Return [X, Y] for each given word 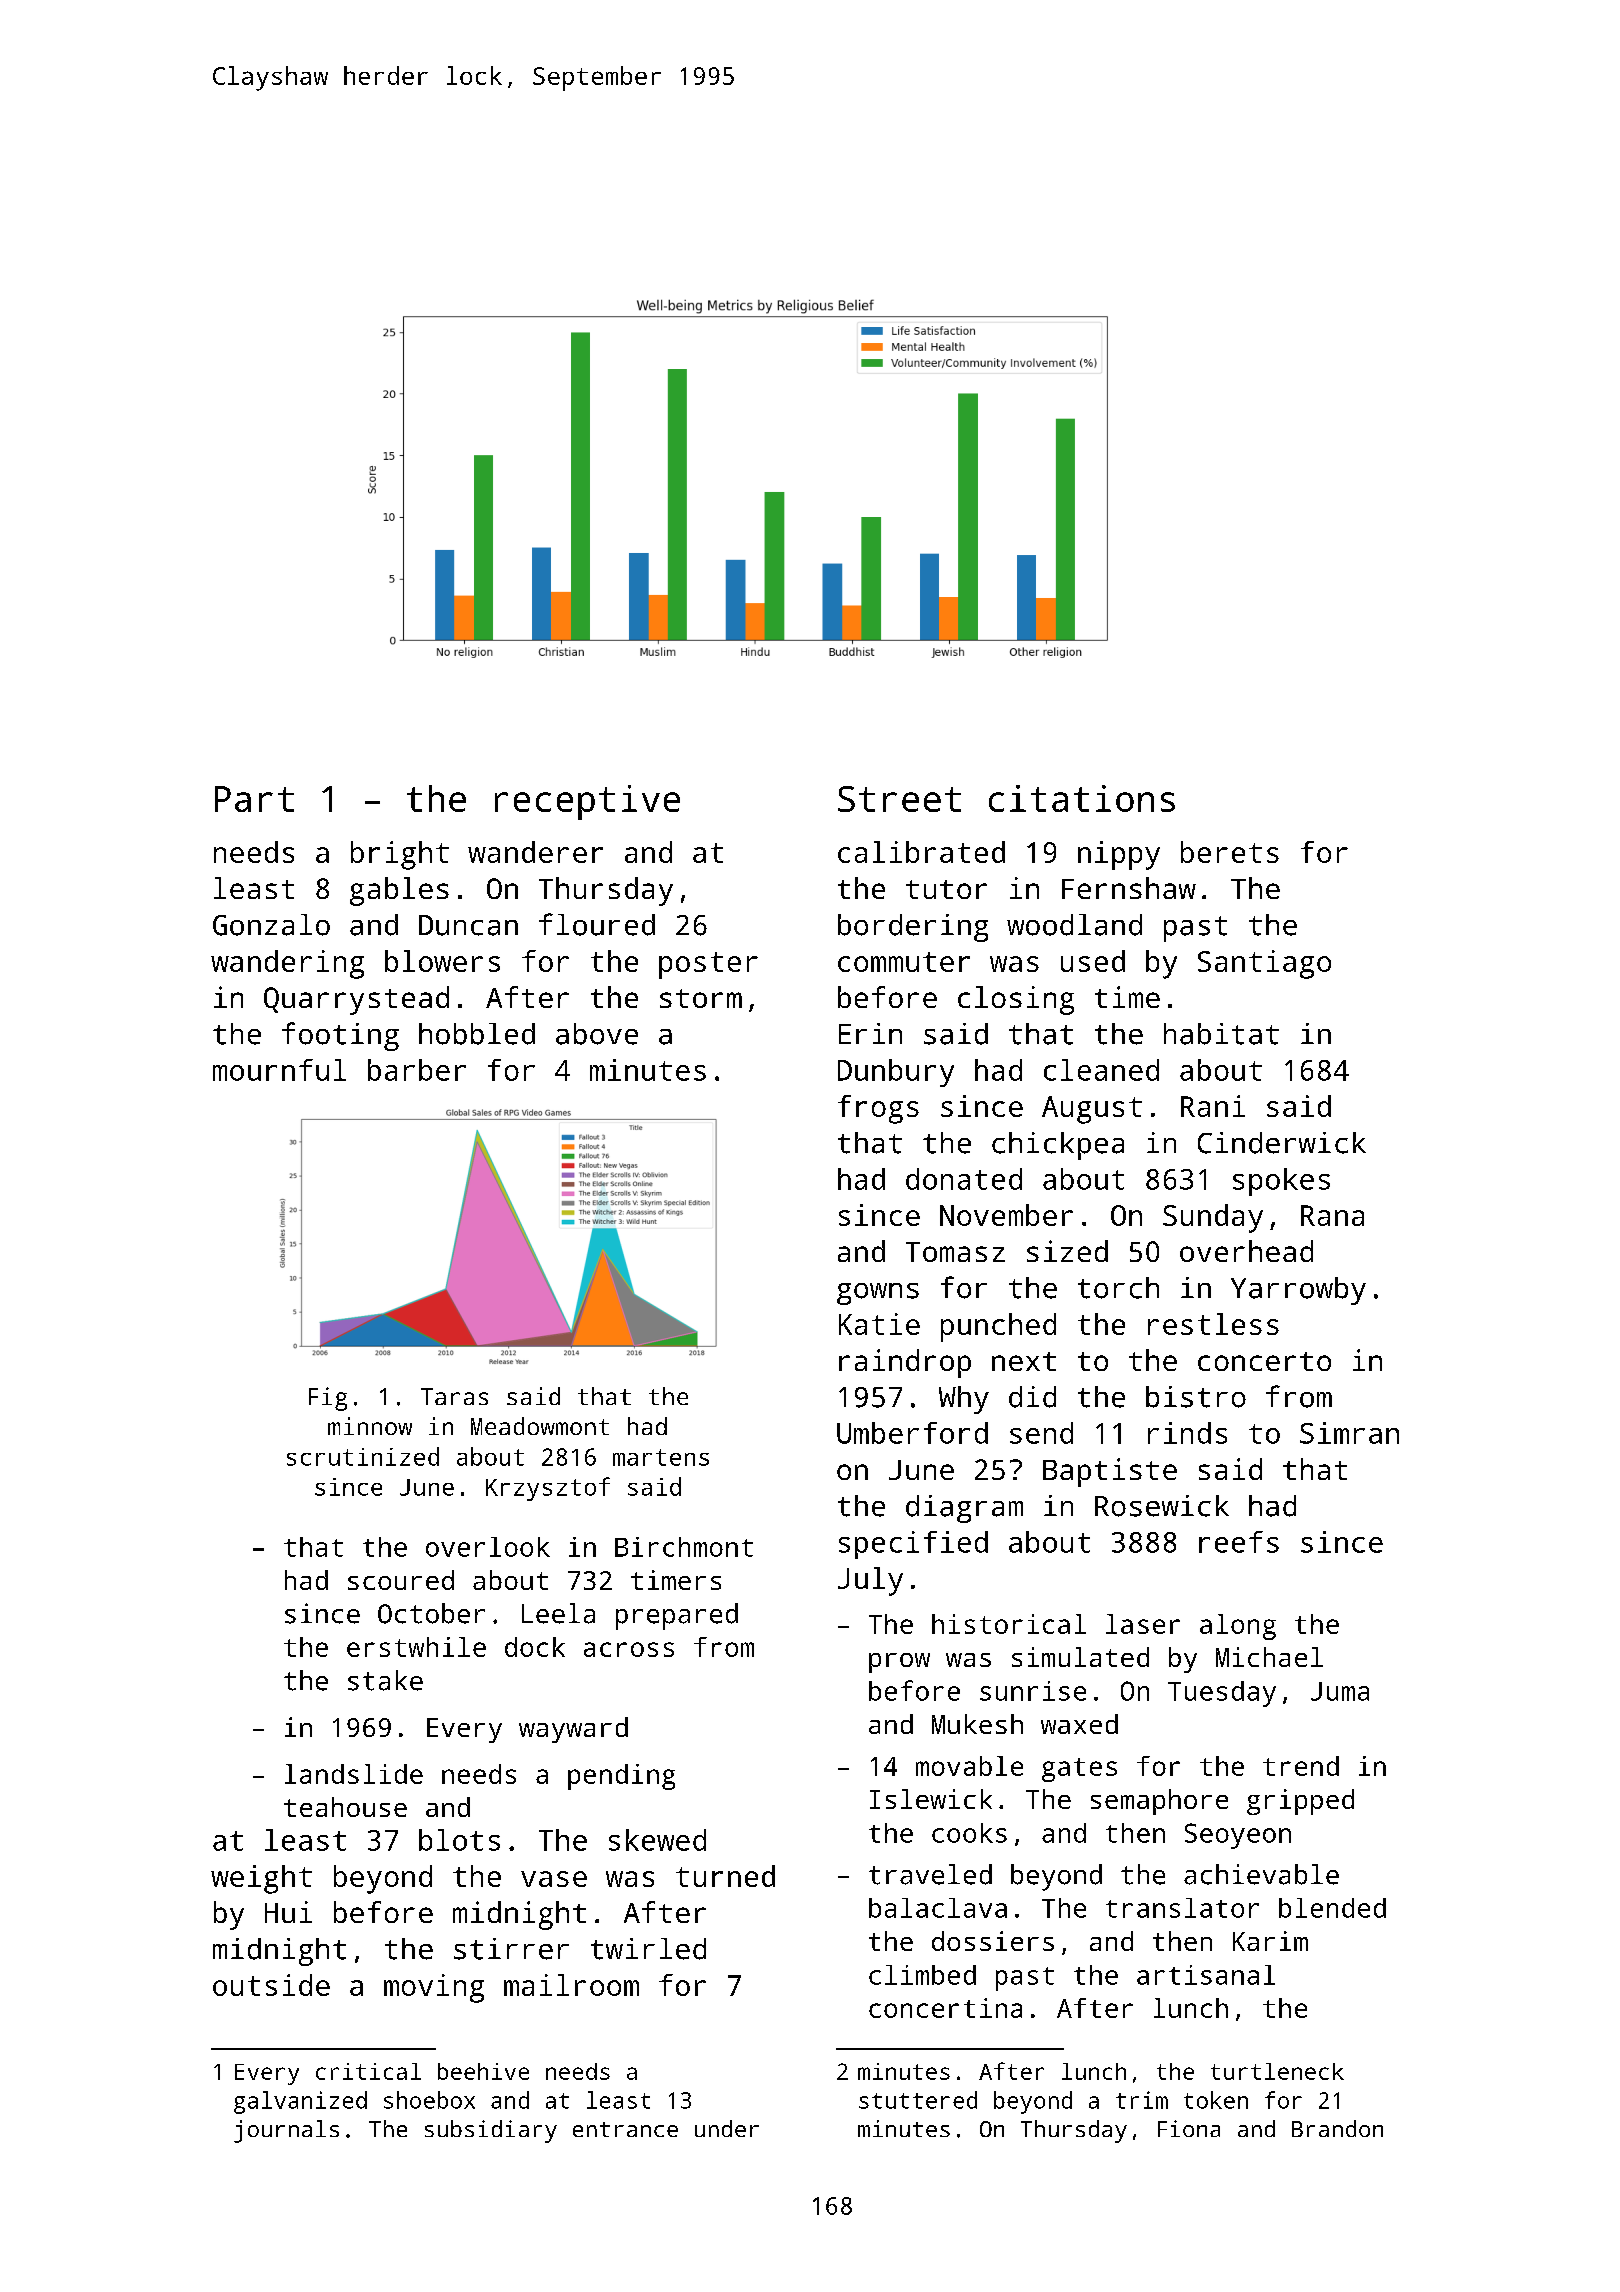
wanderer [535, 852]
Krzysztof [548, 1489]
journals [286, 2131]
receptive [587, 802]
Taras [454, 1396]
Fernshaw [1129, 888]
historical [1009, 1624]
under [727, 2128]
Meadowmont [540, 1426]
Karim [1270, 1941]
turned [725, 1876]
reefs [1239, 1542]
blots [459, 1840]
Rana [1332, 1215]
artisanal [1206, 1975]
